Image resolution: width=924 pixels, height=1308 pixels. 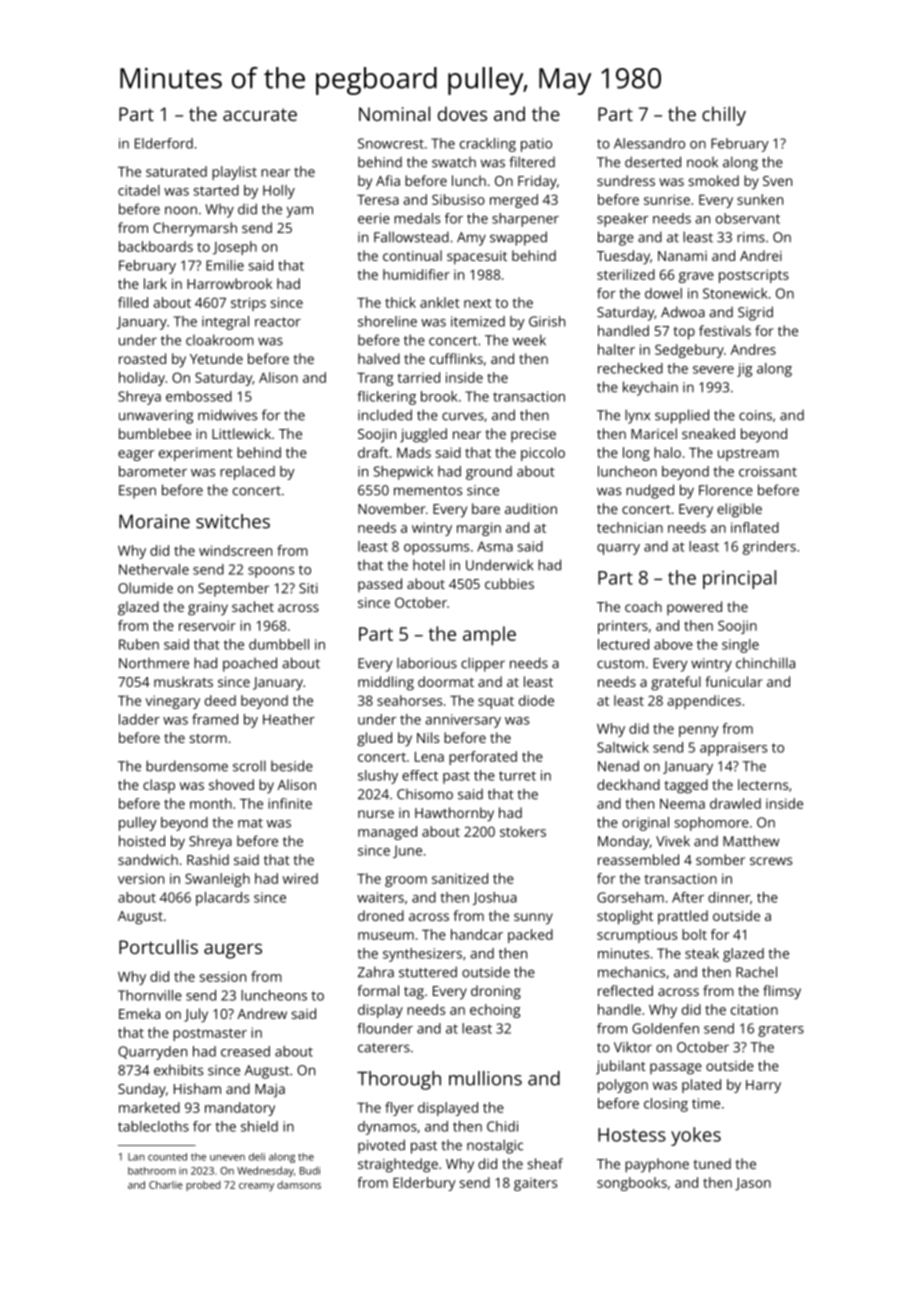 What do you see at coordinates (769, 548) in the image?
I see `grinders` at bounding box center [769, 548].
